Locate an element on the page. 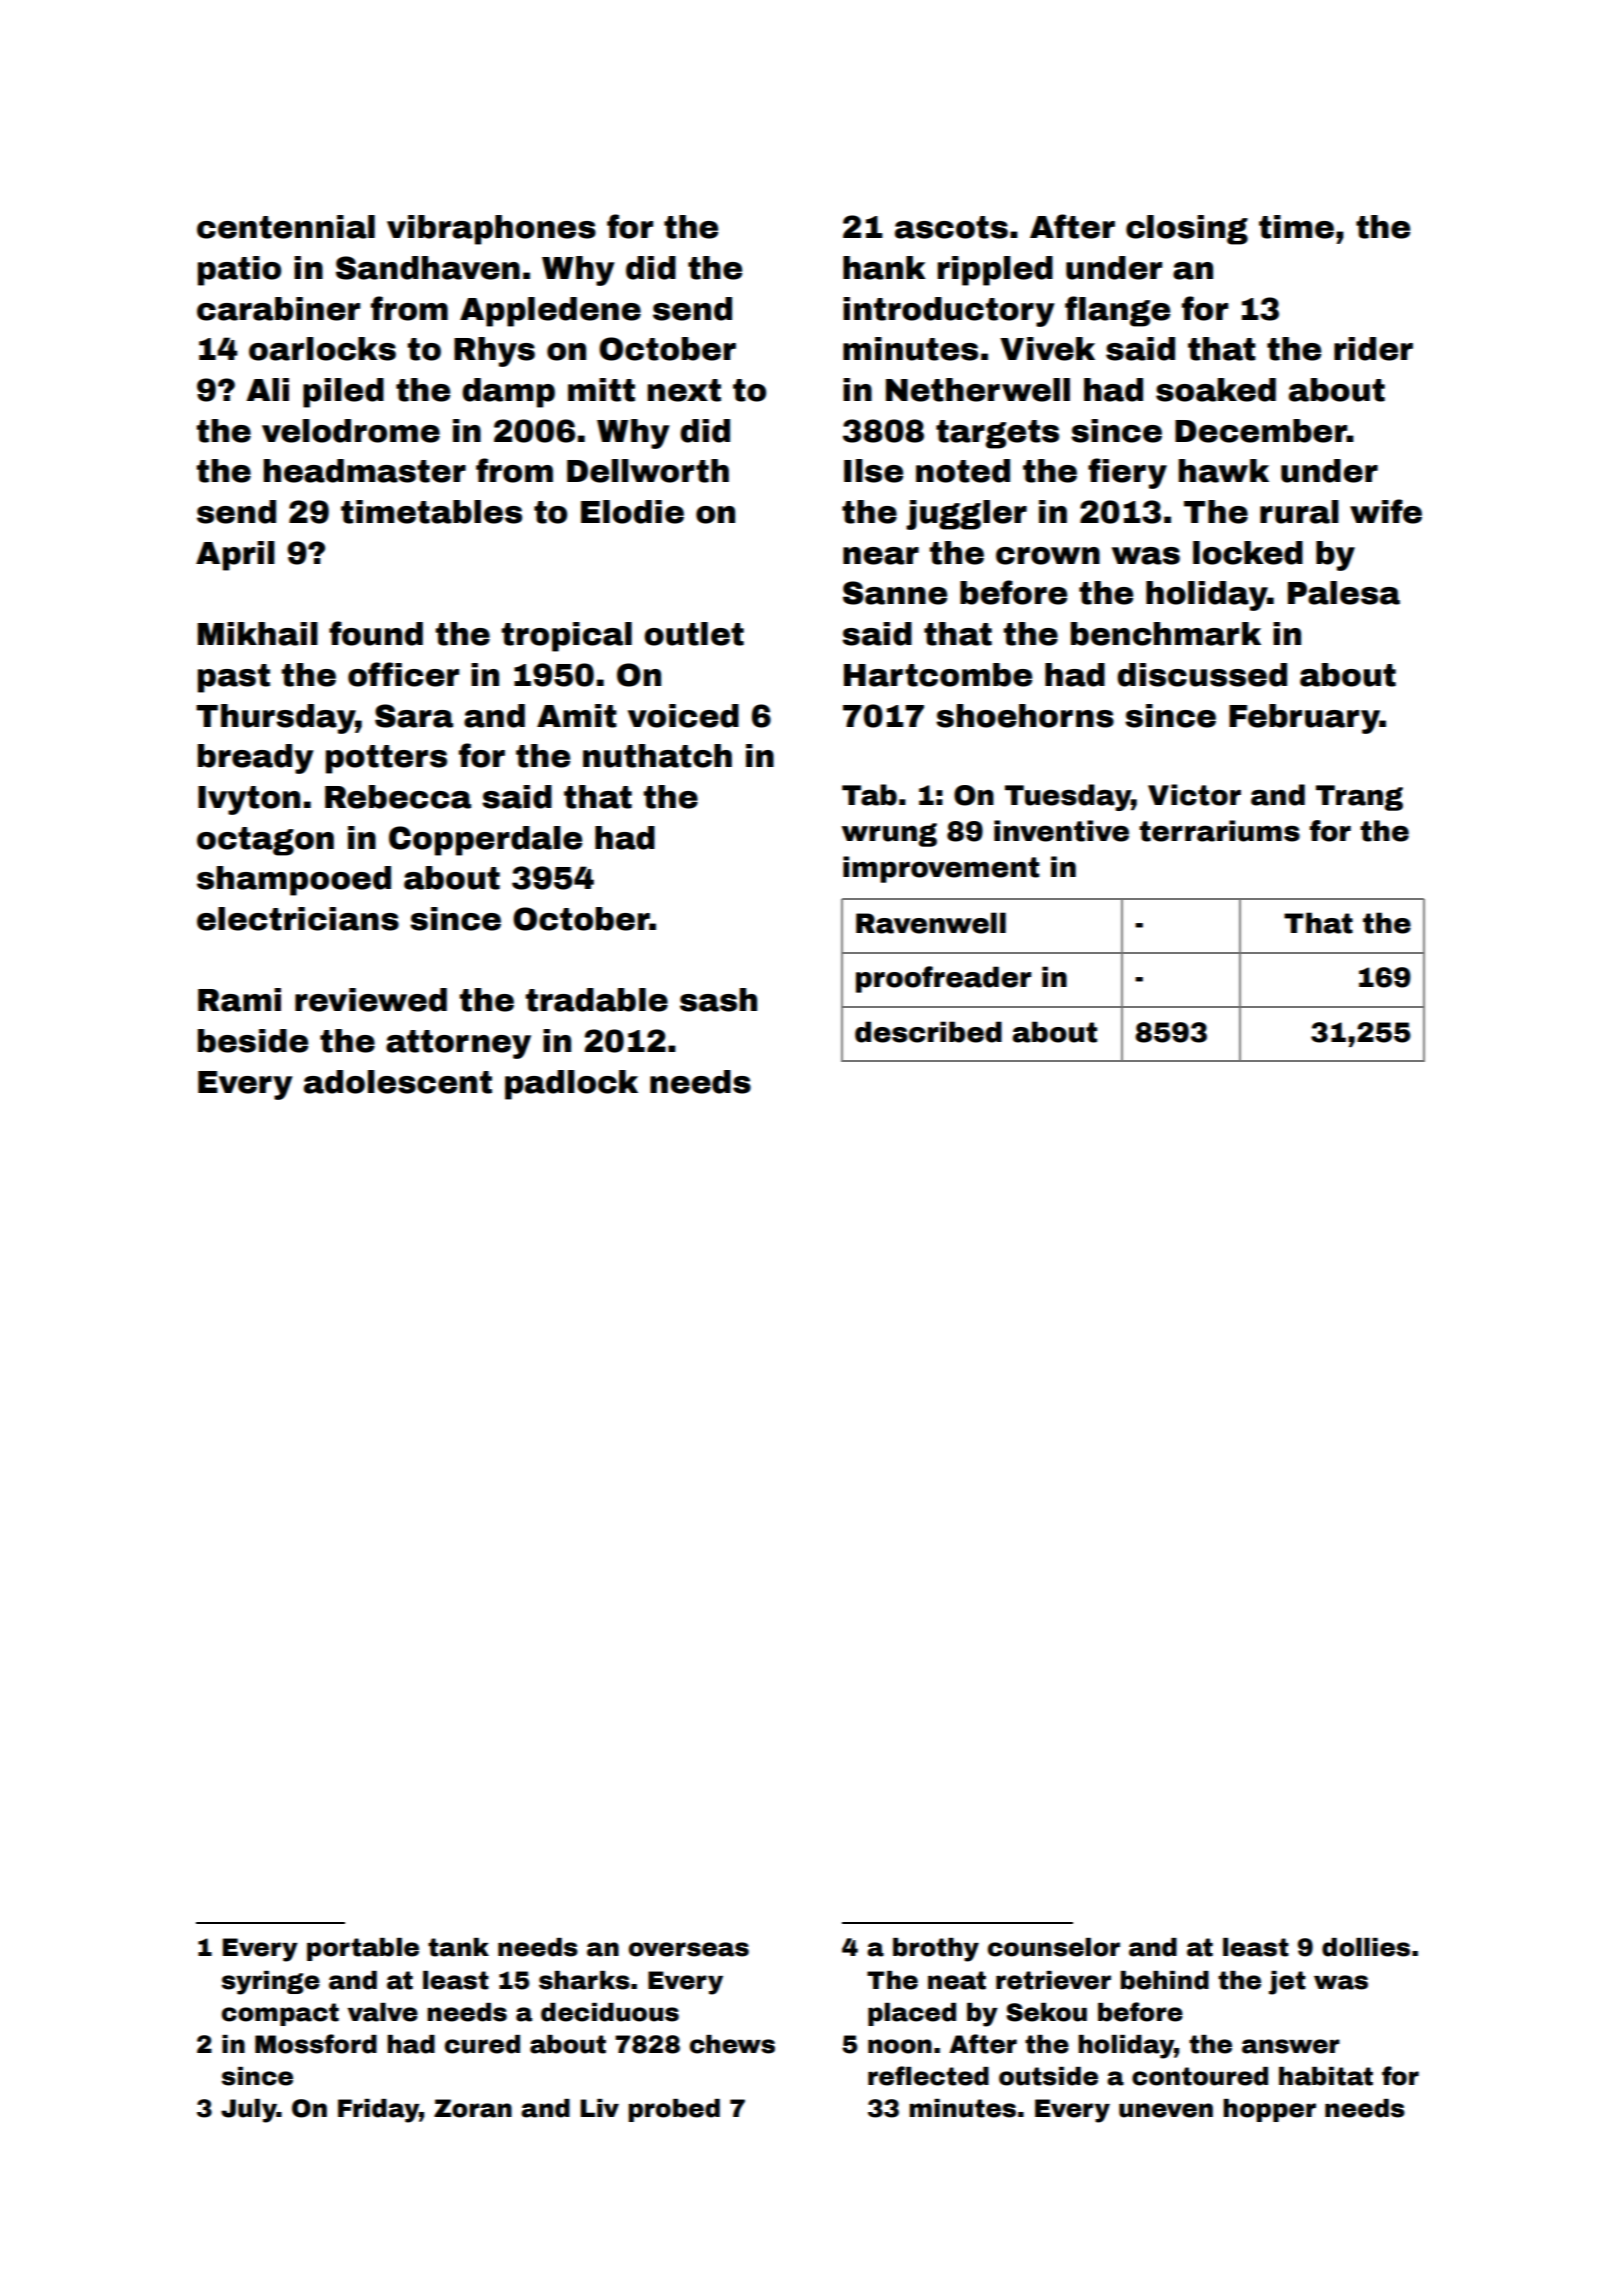 Image resolution: width=1620 pixels, height=2292 pixels. Elodie is located at coordinates (632, 512).
